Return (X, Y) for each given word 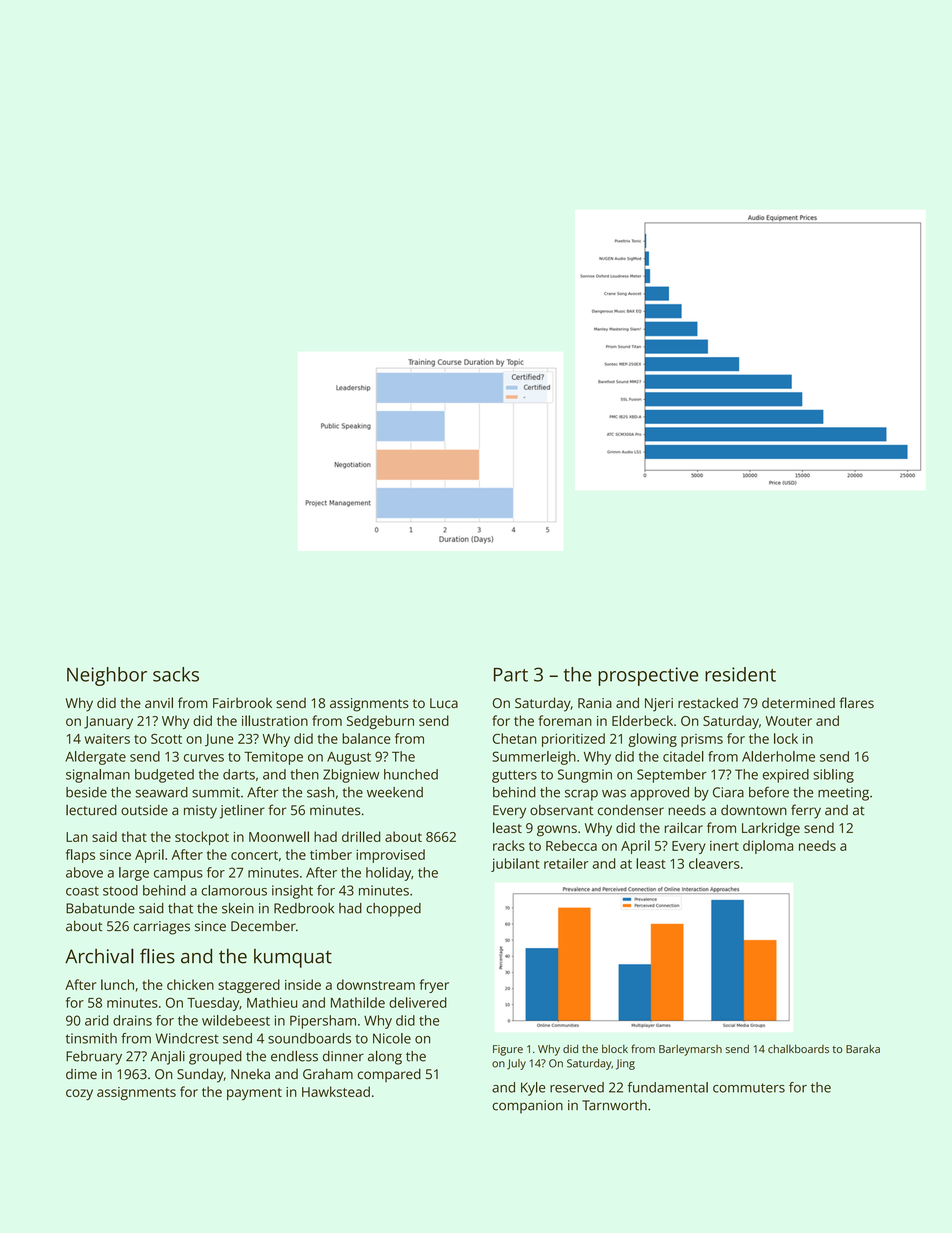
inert (724, 846)
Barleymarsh (690, 1050)
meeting (843, 794)
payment (254, 1094)
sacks (176, 674)
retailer (566, 863)
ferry (806, 811)
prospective (648, 676)
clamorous (234, 890)
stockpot (202, 838)
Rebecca (571, 845)
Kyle (533, 1089)
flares (856, 702)
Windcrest (187, 1038)
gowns (557, 831)
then (304, 774)
